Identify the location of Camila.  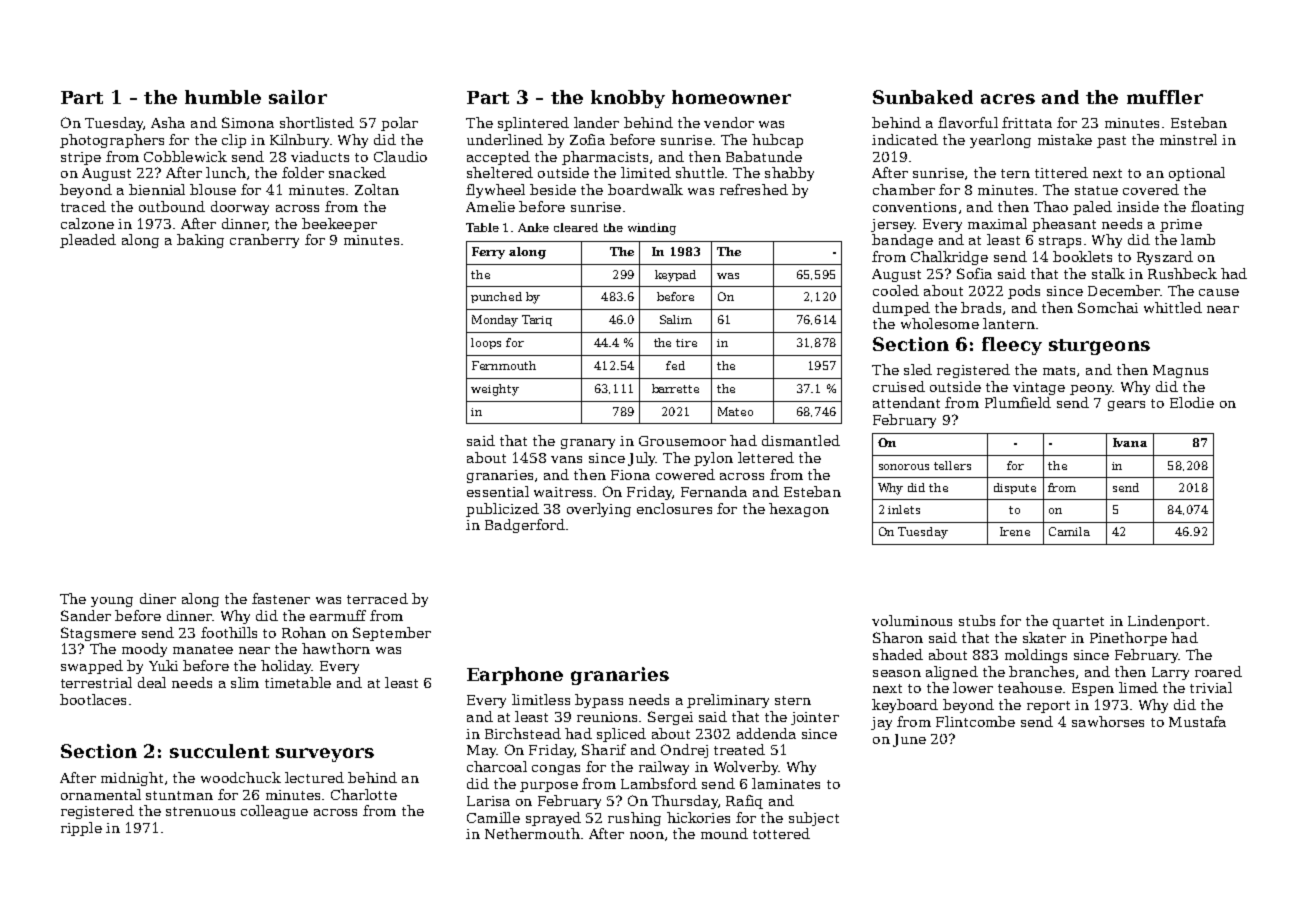
(1069, 531).
